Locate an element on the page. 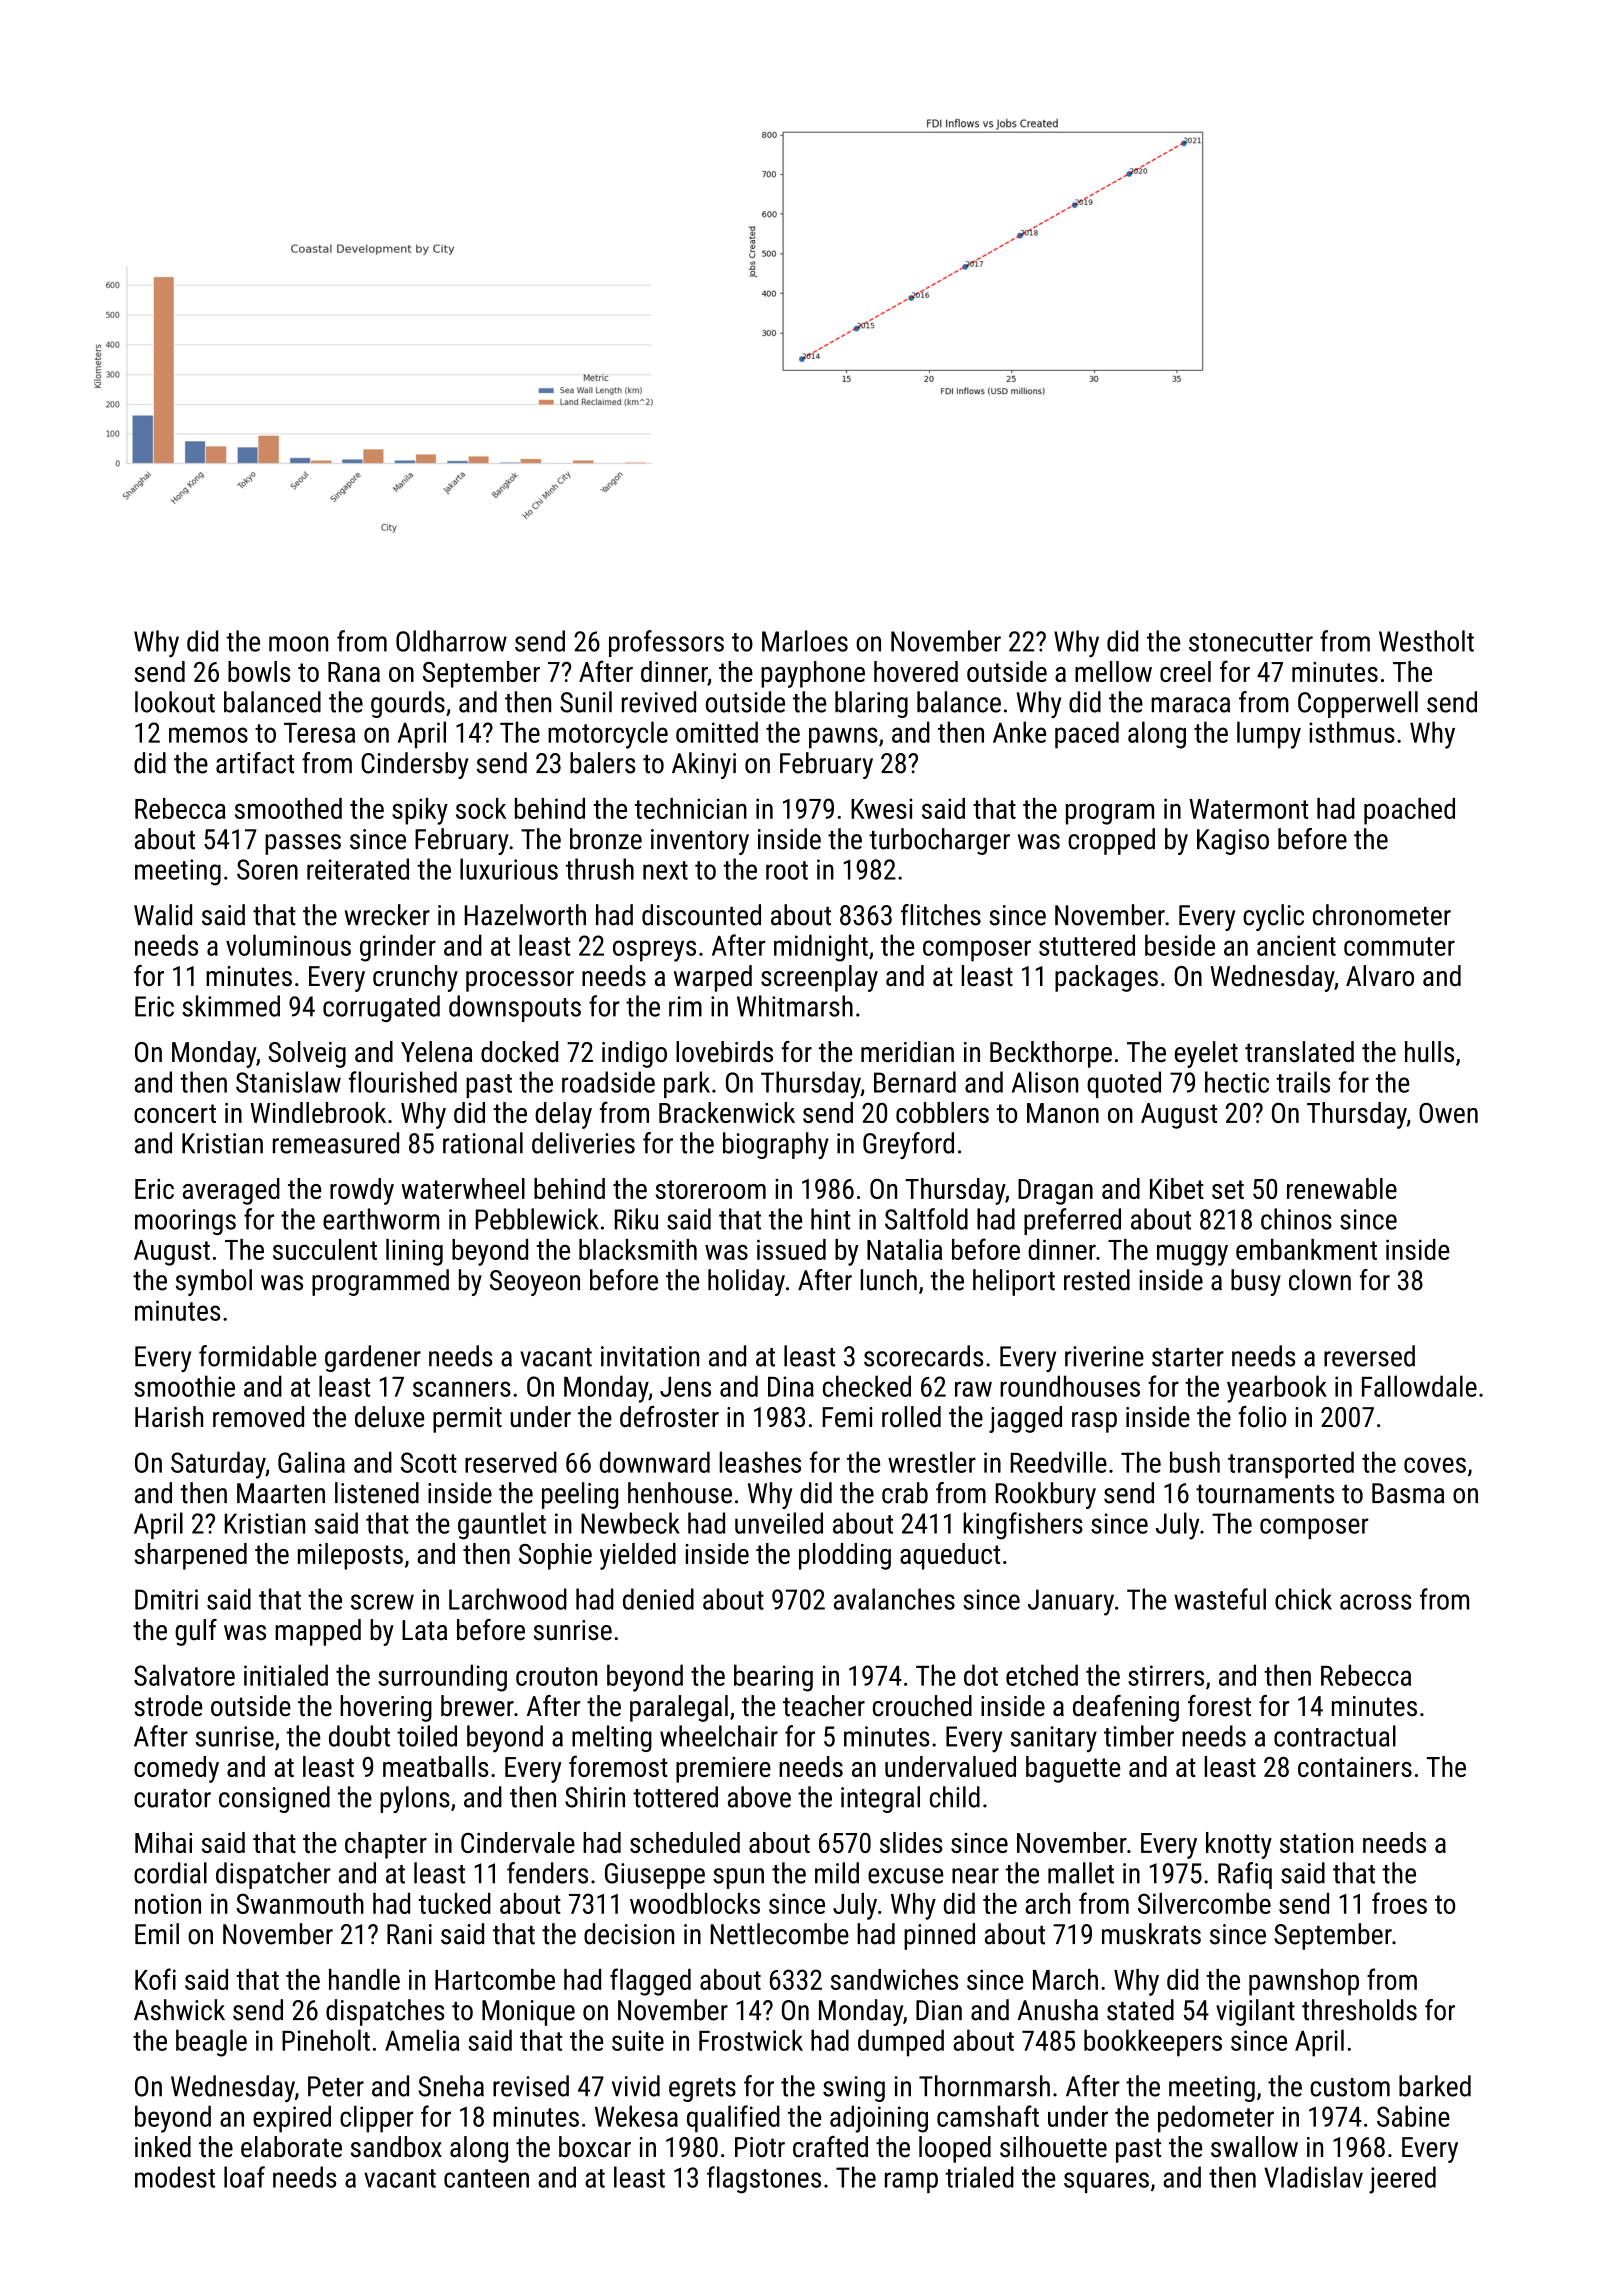 The height and width of the document is (2292, 1620). reversed is located at coordinates (1369, 1356).
